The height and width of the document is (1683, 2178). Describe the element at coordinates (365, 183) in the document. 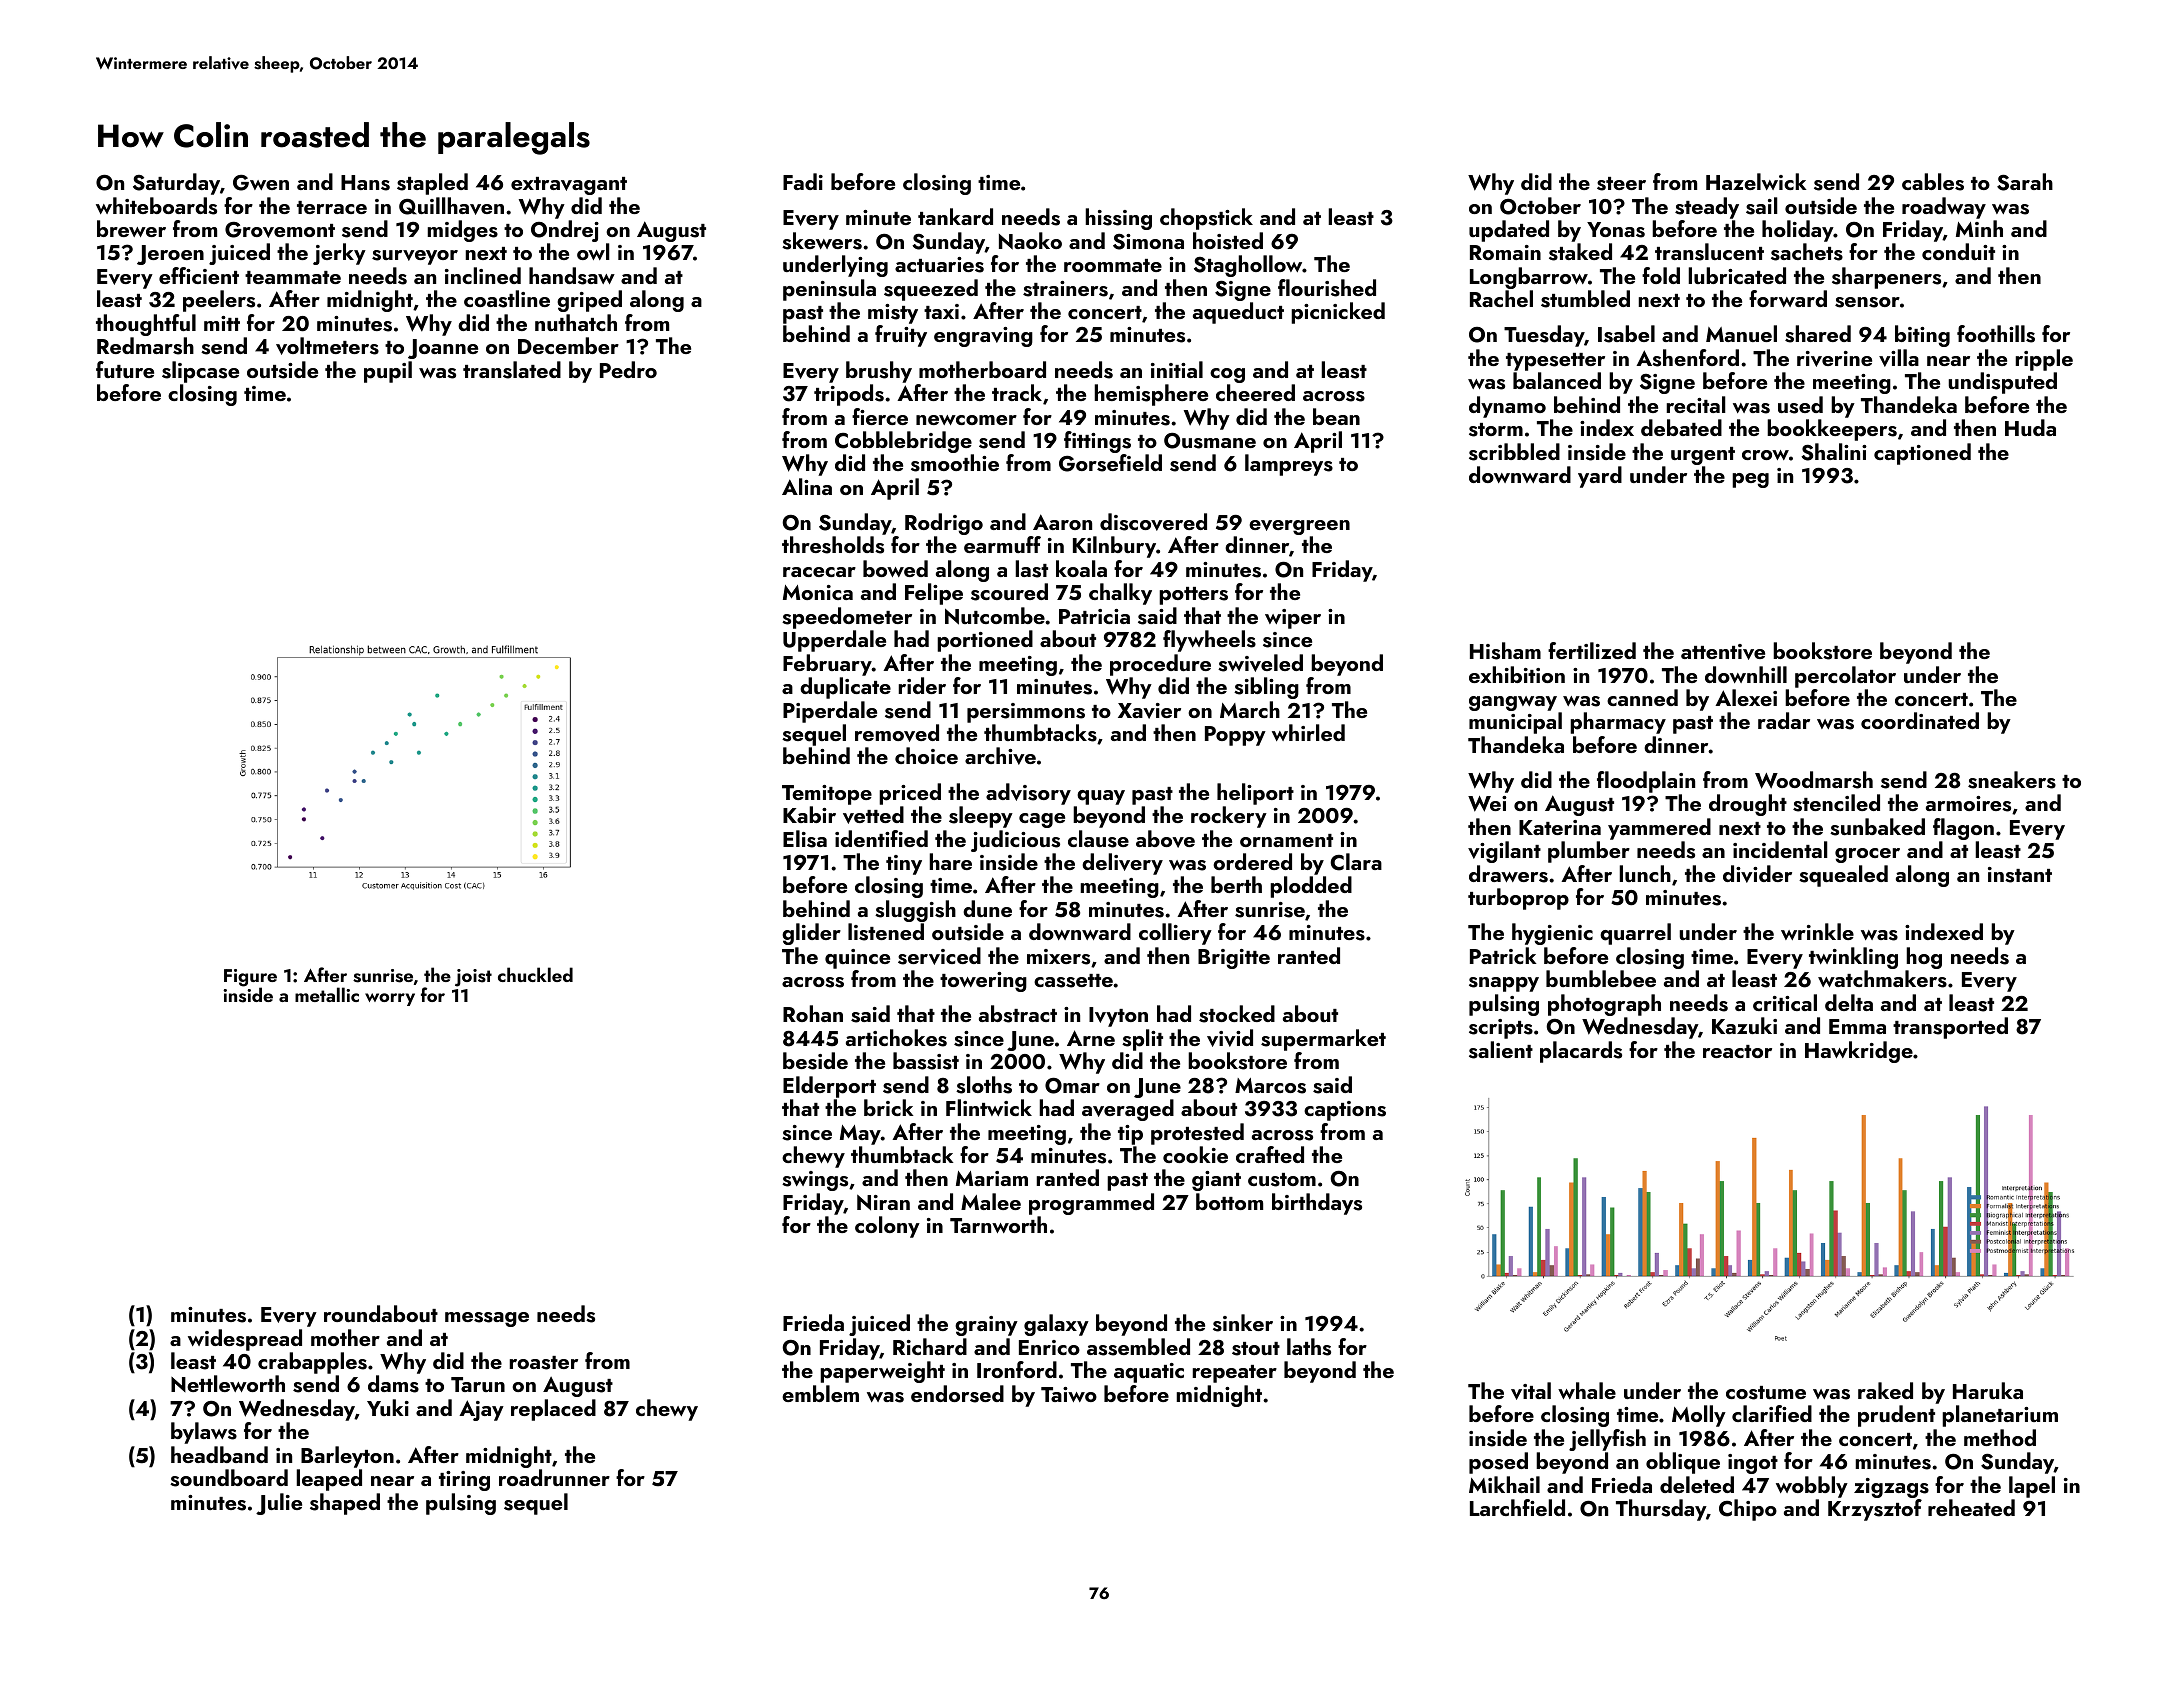

I see `Hans` at that location.
